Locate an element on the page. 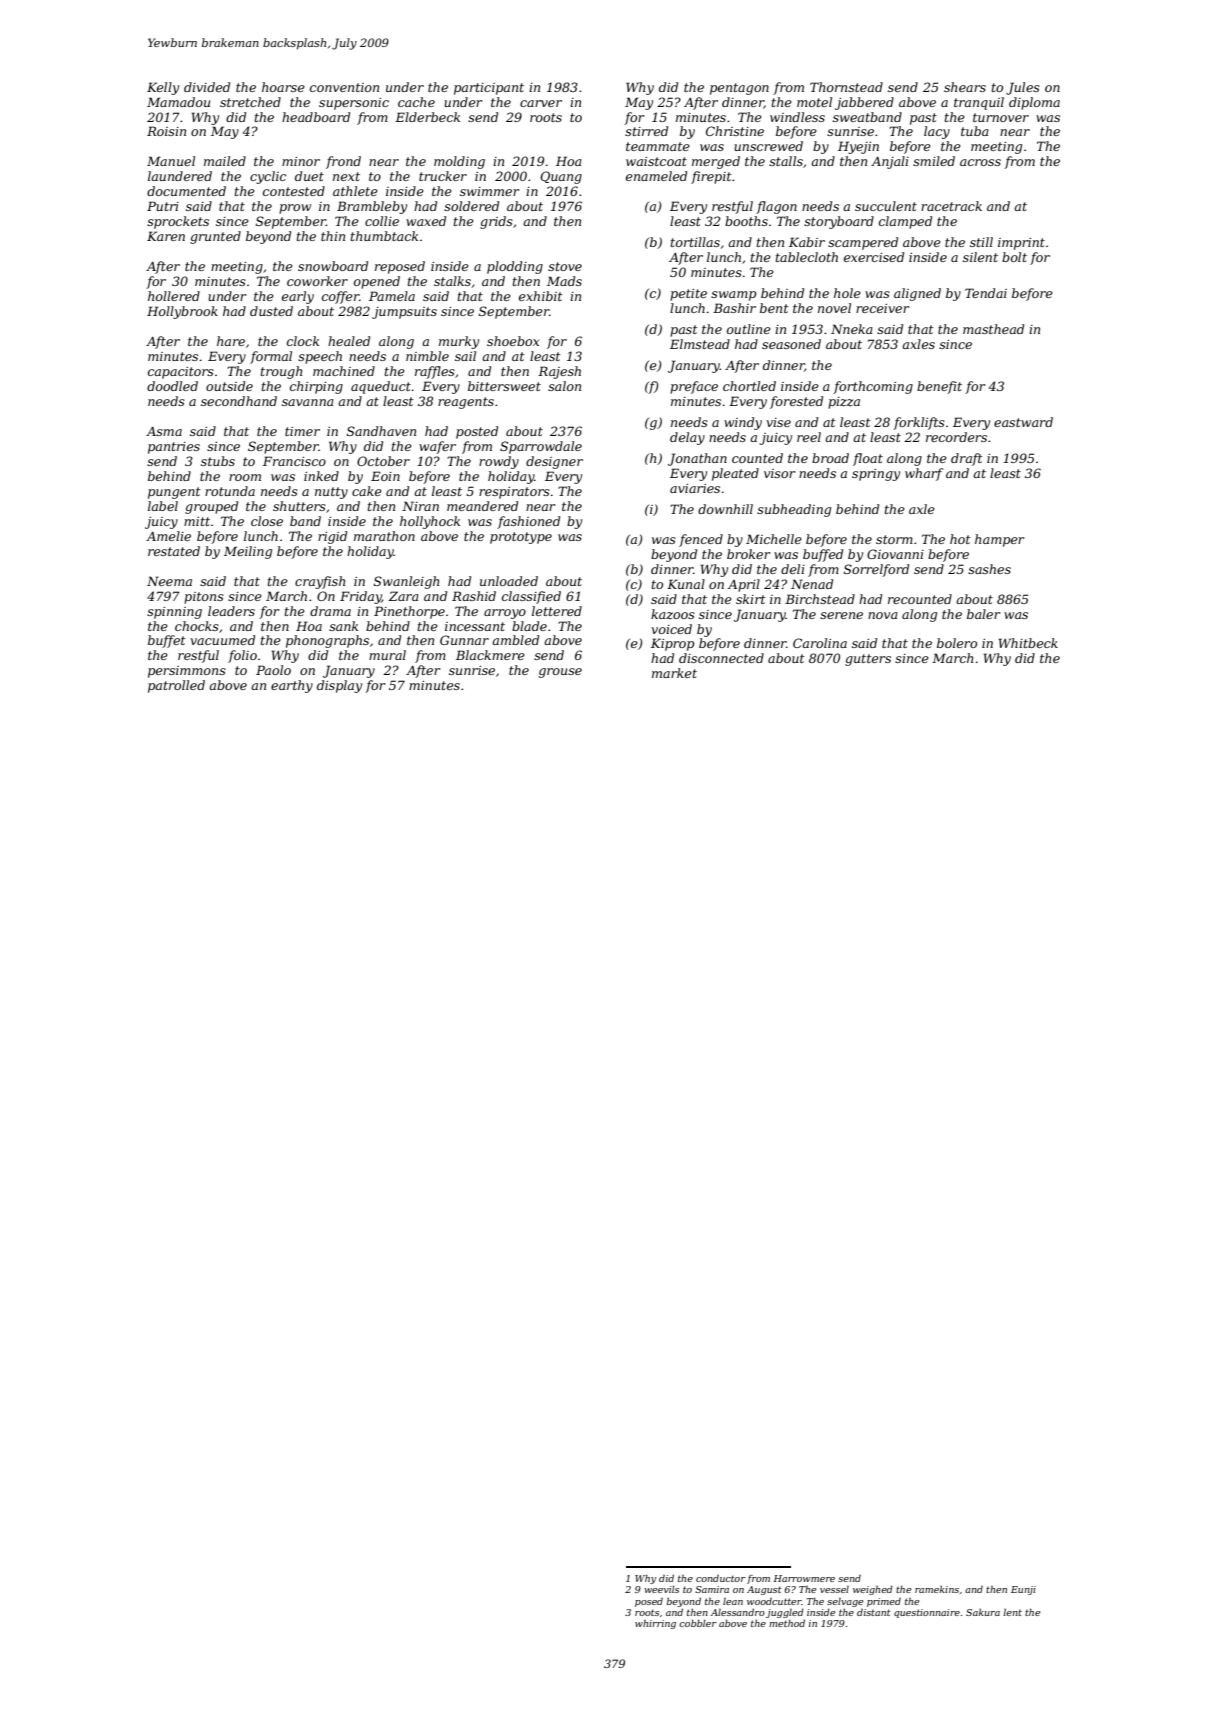 The image size is (1208, 1709). flagon is located at coordinates (776, 207).
